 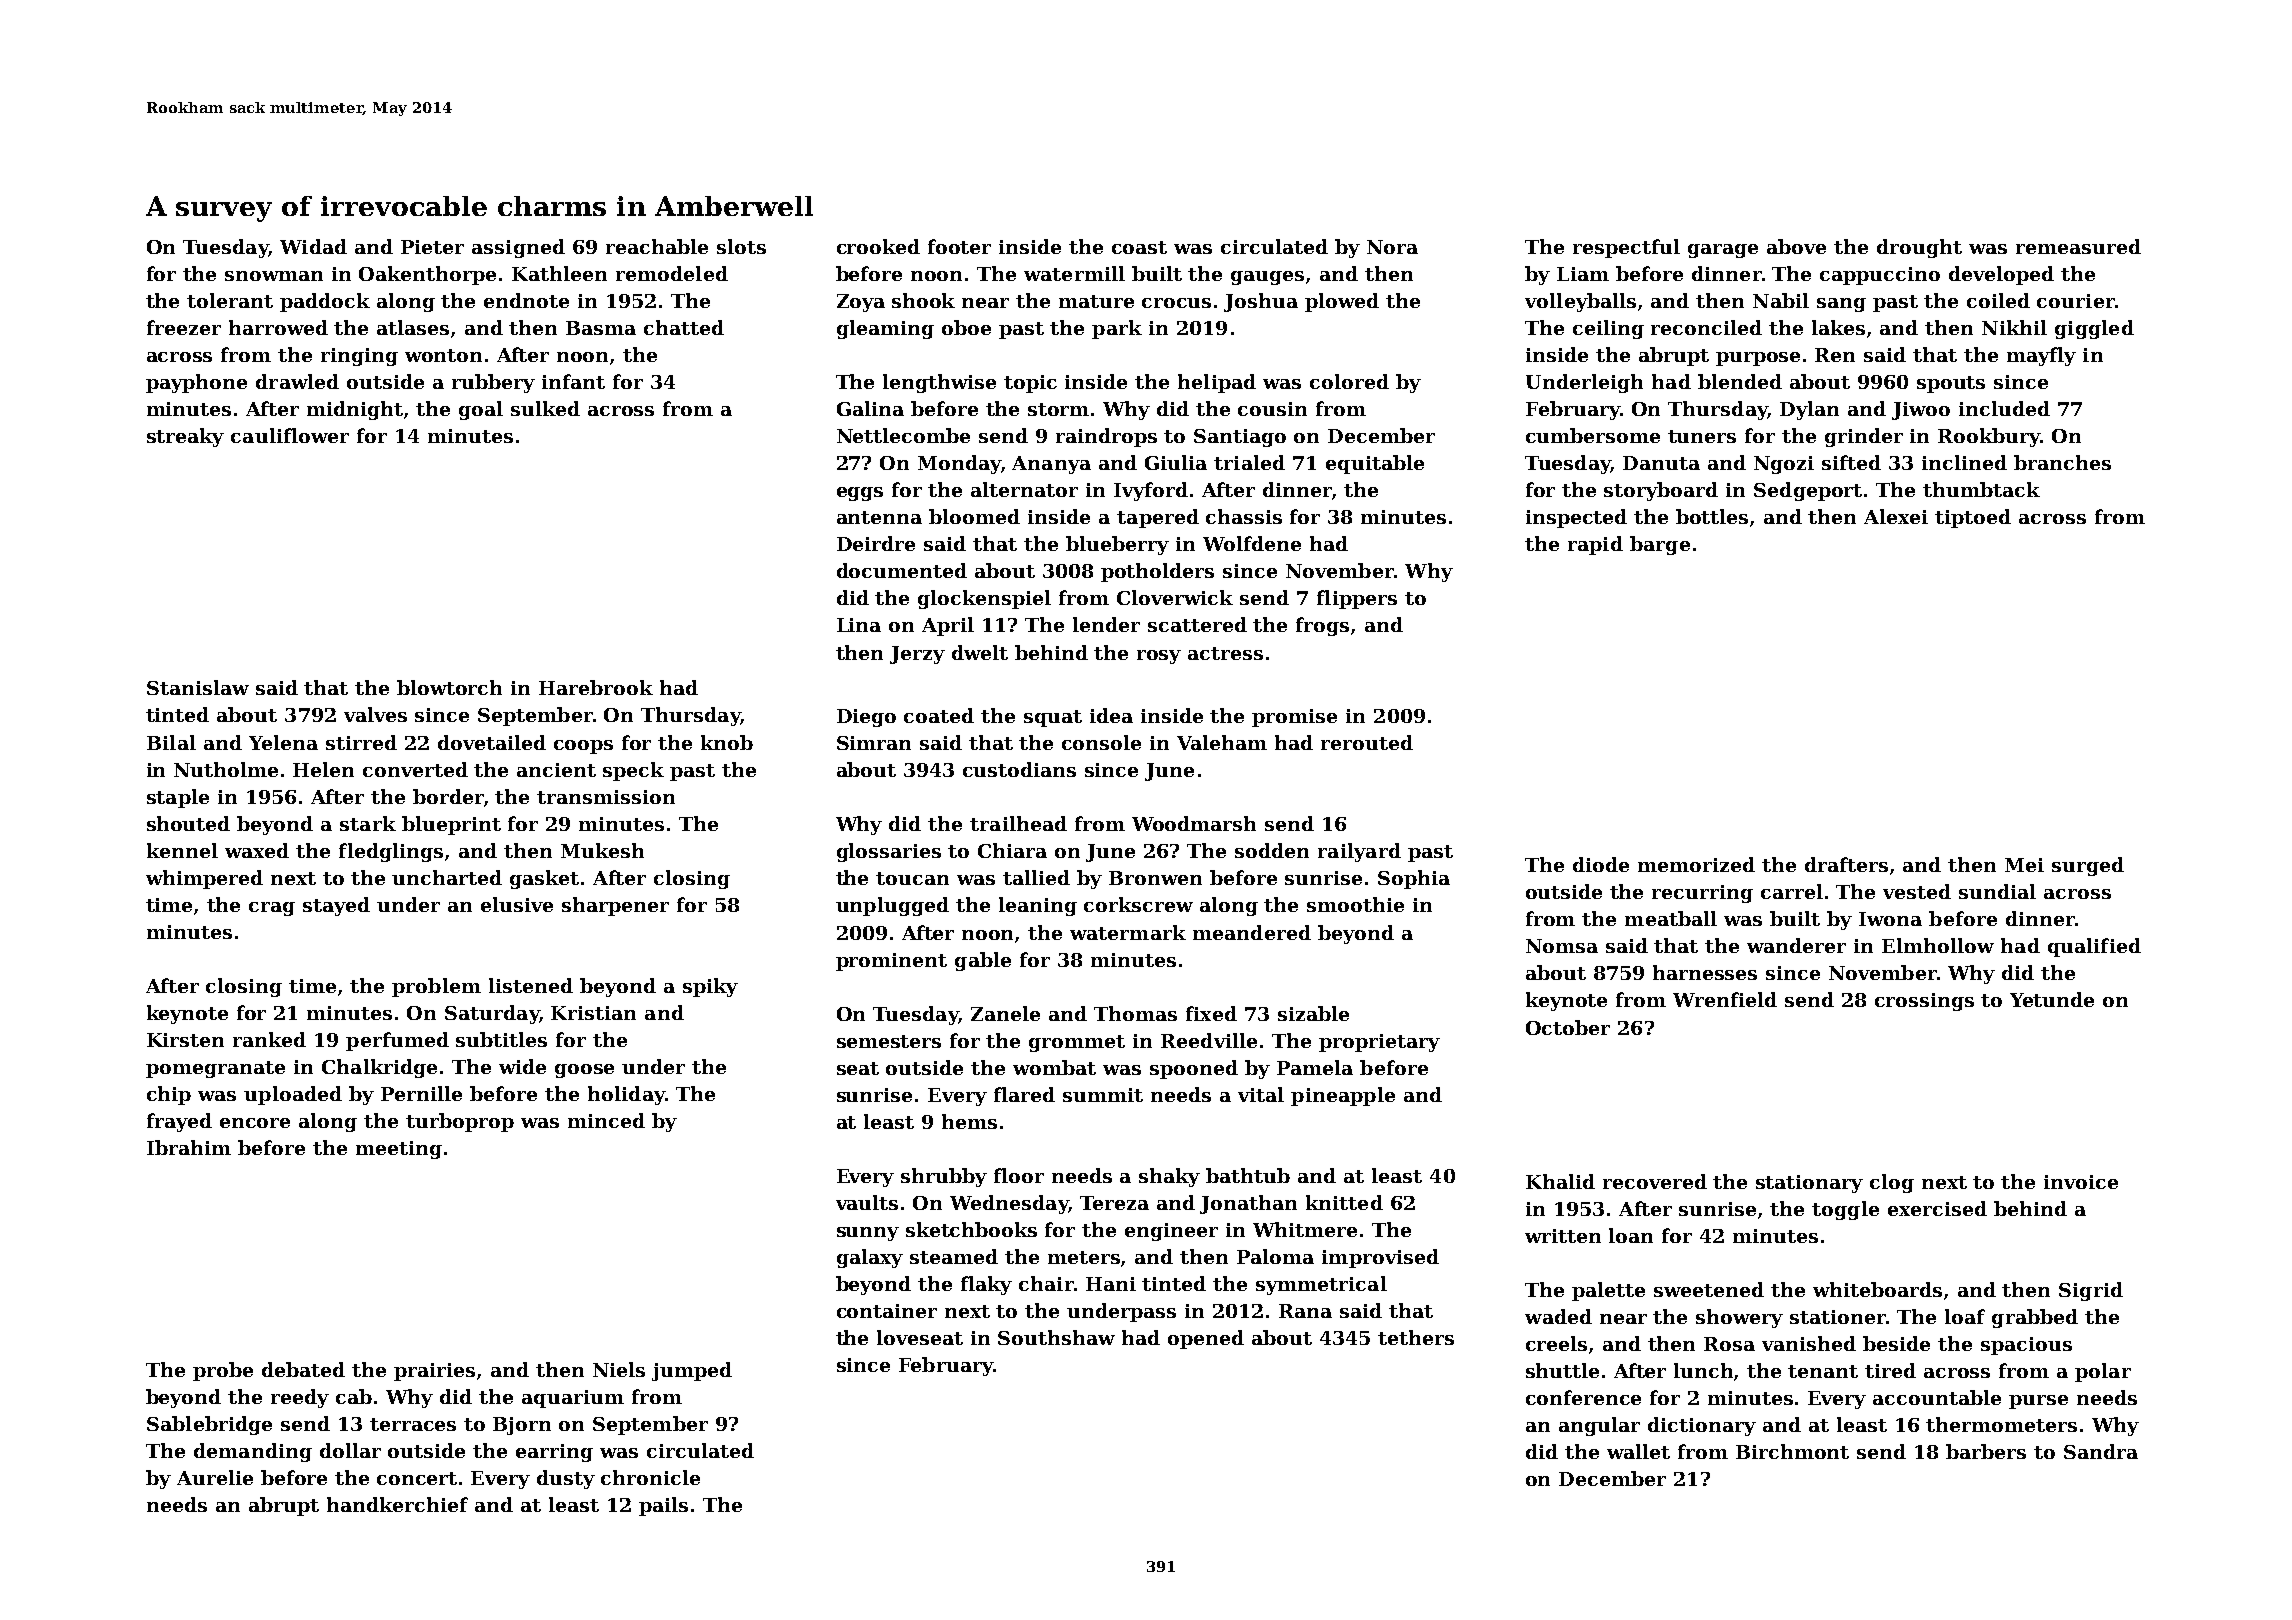 I want to click on Nomsa, so click(x=1562, y=946).
